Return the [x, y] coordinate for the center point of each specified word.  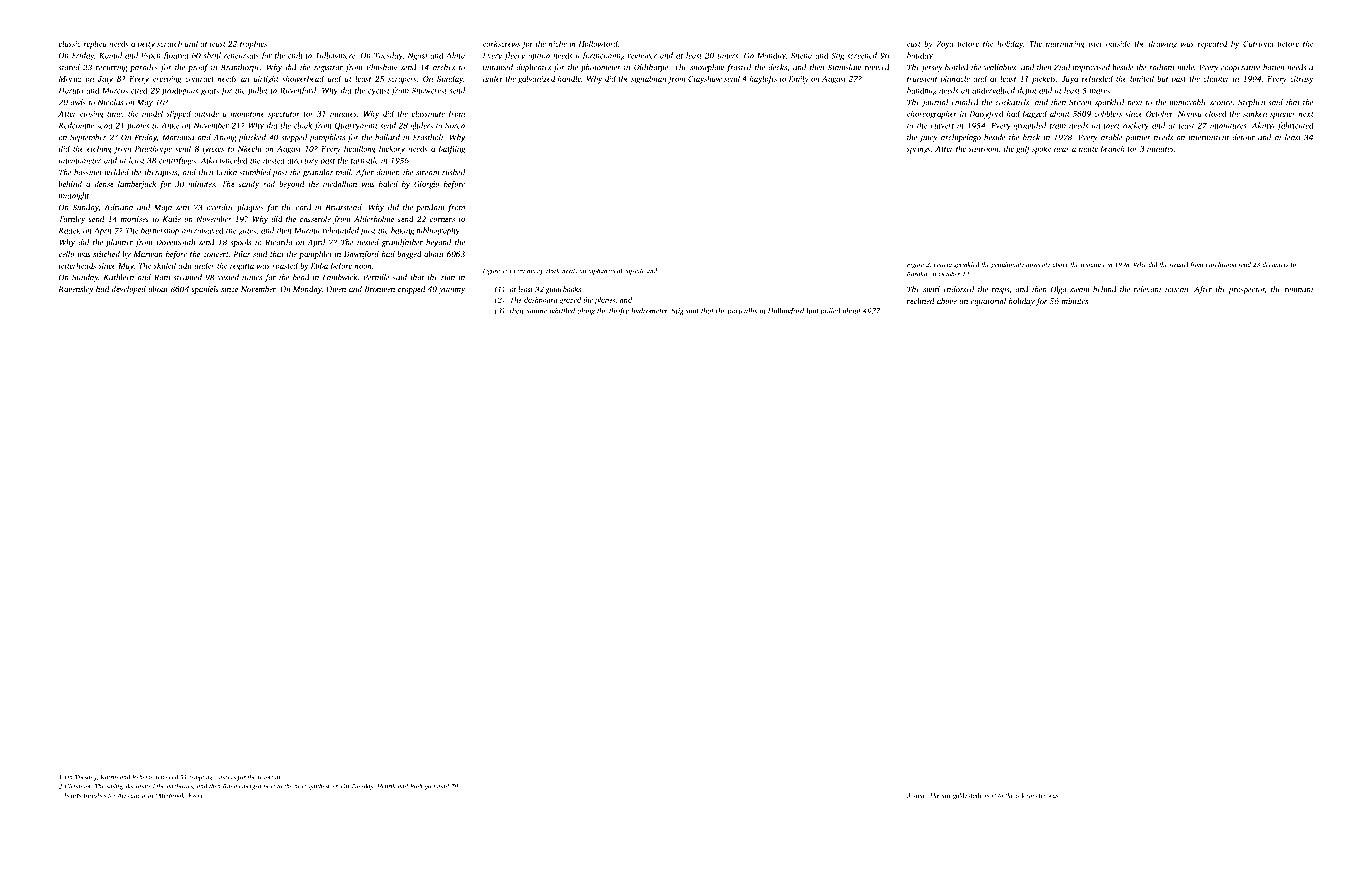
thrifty [619, 311]
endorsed [958, 289]
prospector [1247, 291]
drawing [1163, 44]
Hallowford [786, 311]
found [440, 787]
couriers [225, 777]
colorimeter [1031, 795]
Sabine [536, 311]
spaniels [205, 290]
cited [139, 90]
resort [265, 778]
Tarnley [72, 220]
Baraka [917, 274]
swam [1080, 290]
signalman [648, 79]
